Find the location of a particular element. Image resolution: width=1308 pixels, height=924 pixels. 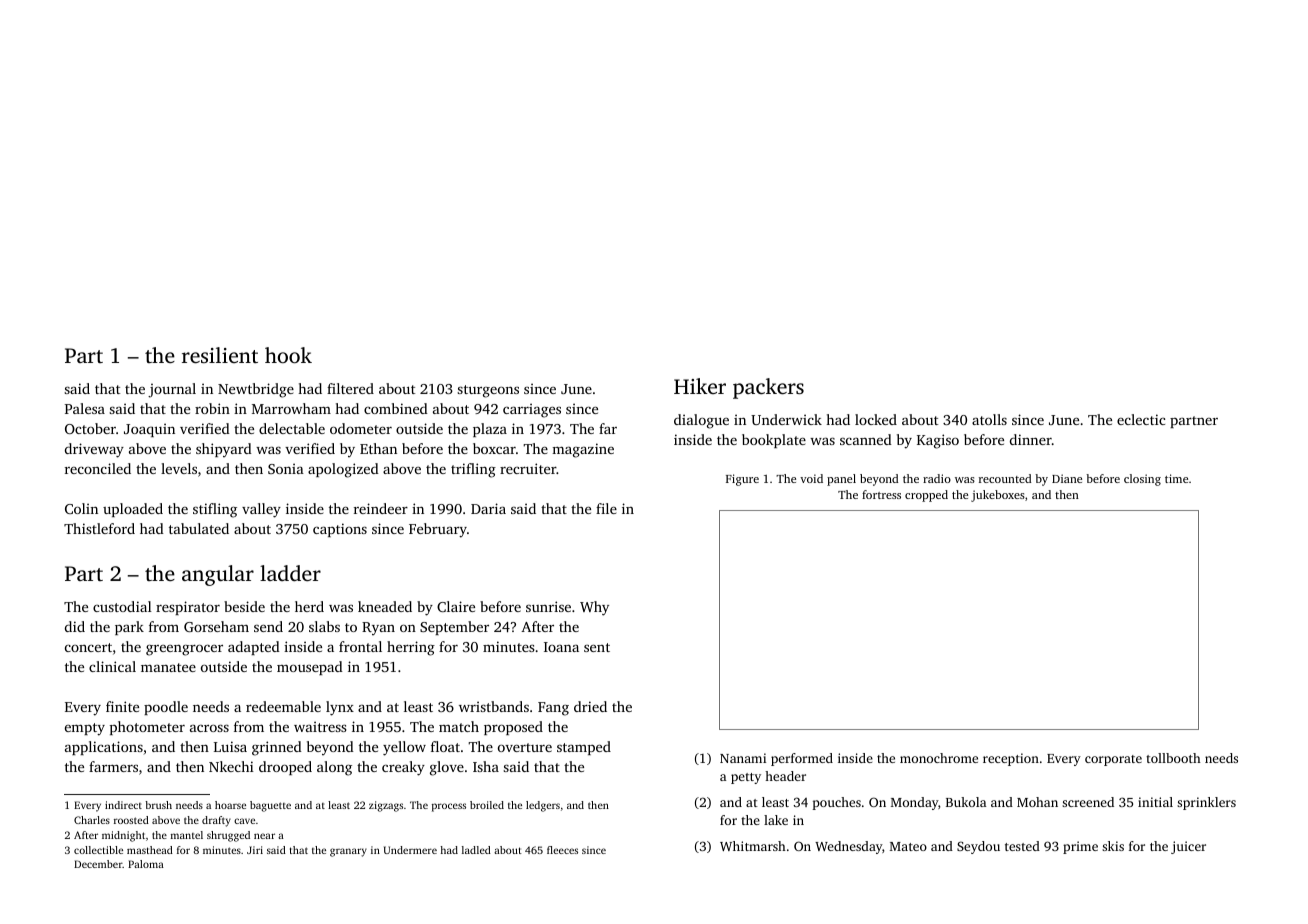

granary is located at coordinates (348, 852).
